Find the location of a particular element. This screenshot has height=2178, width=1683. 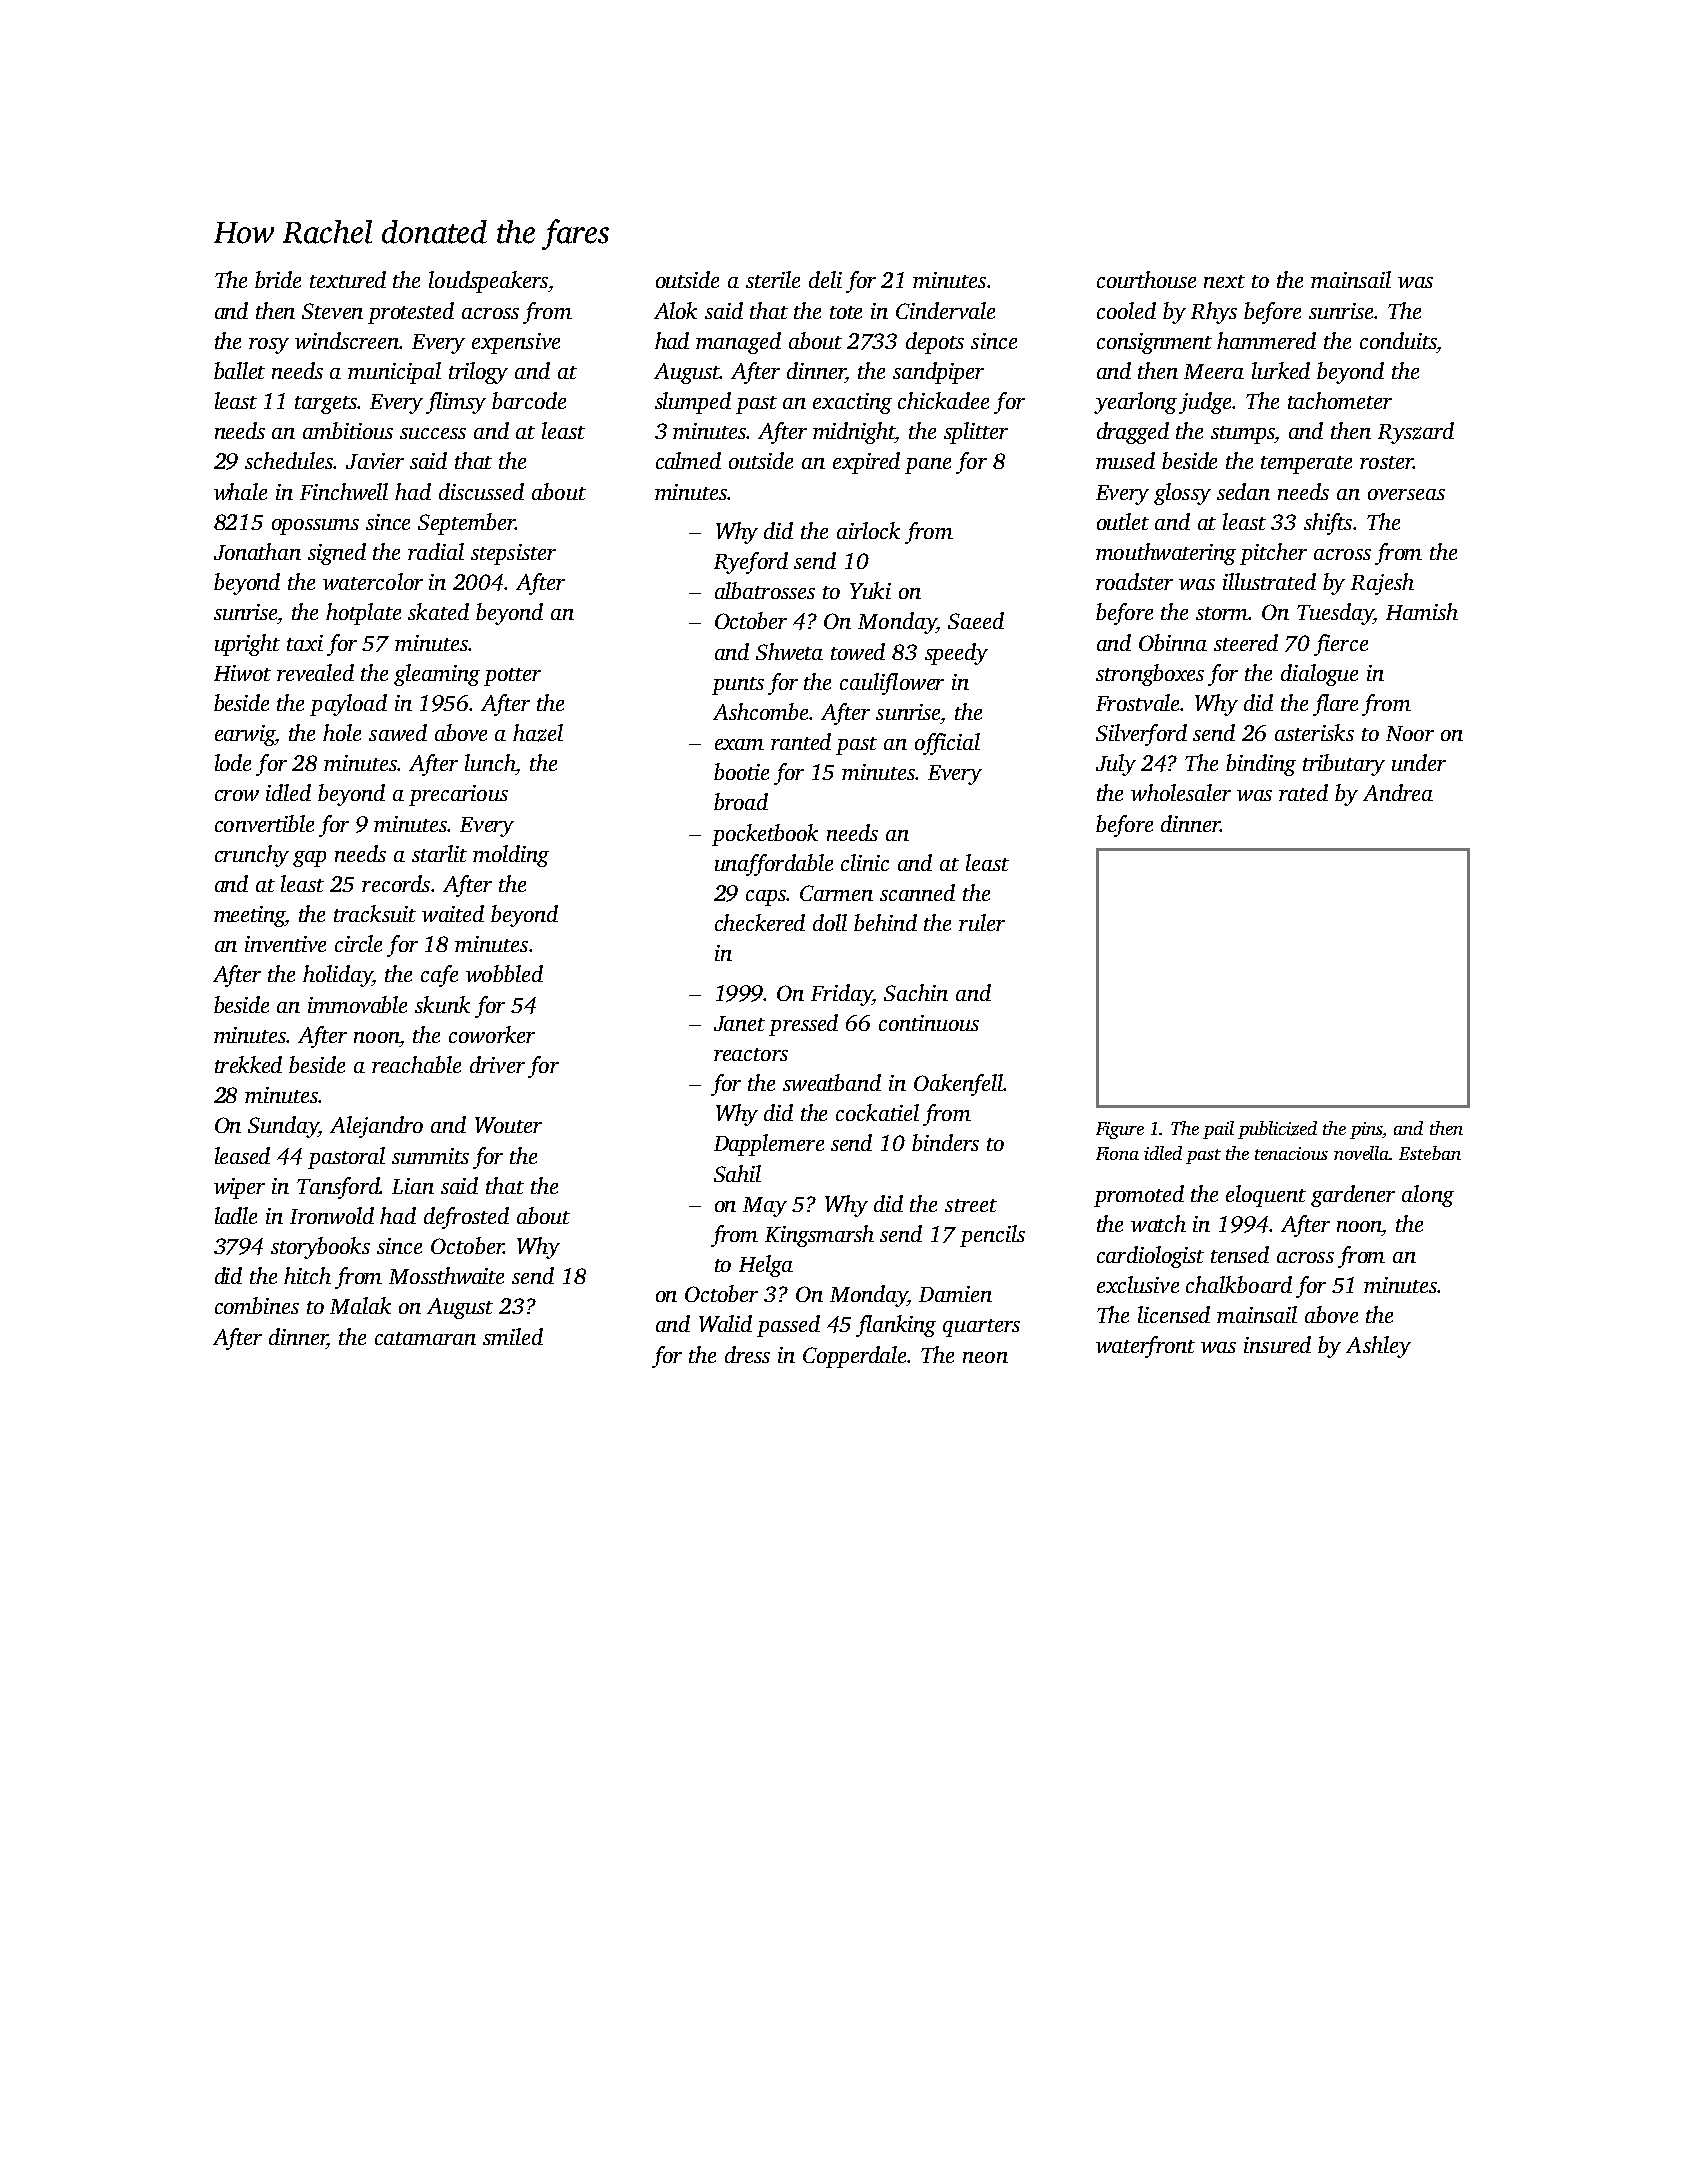

courthouse is located at coordinates (1146, 279).
